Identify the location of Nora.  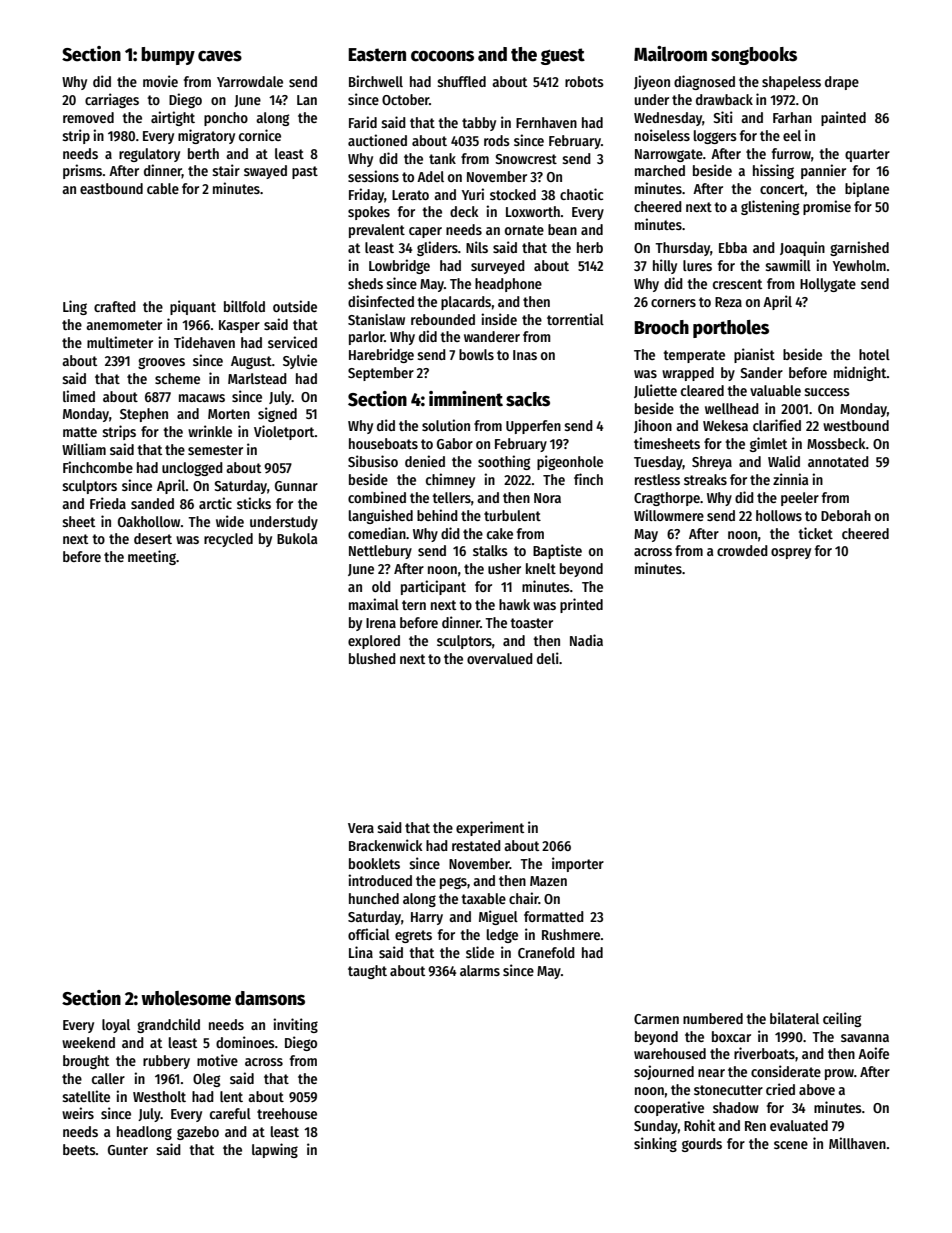
(547, 498).
